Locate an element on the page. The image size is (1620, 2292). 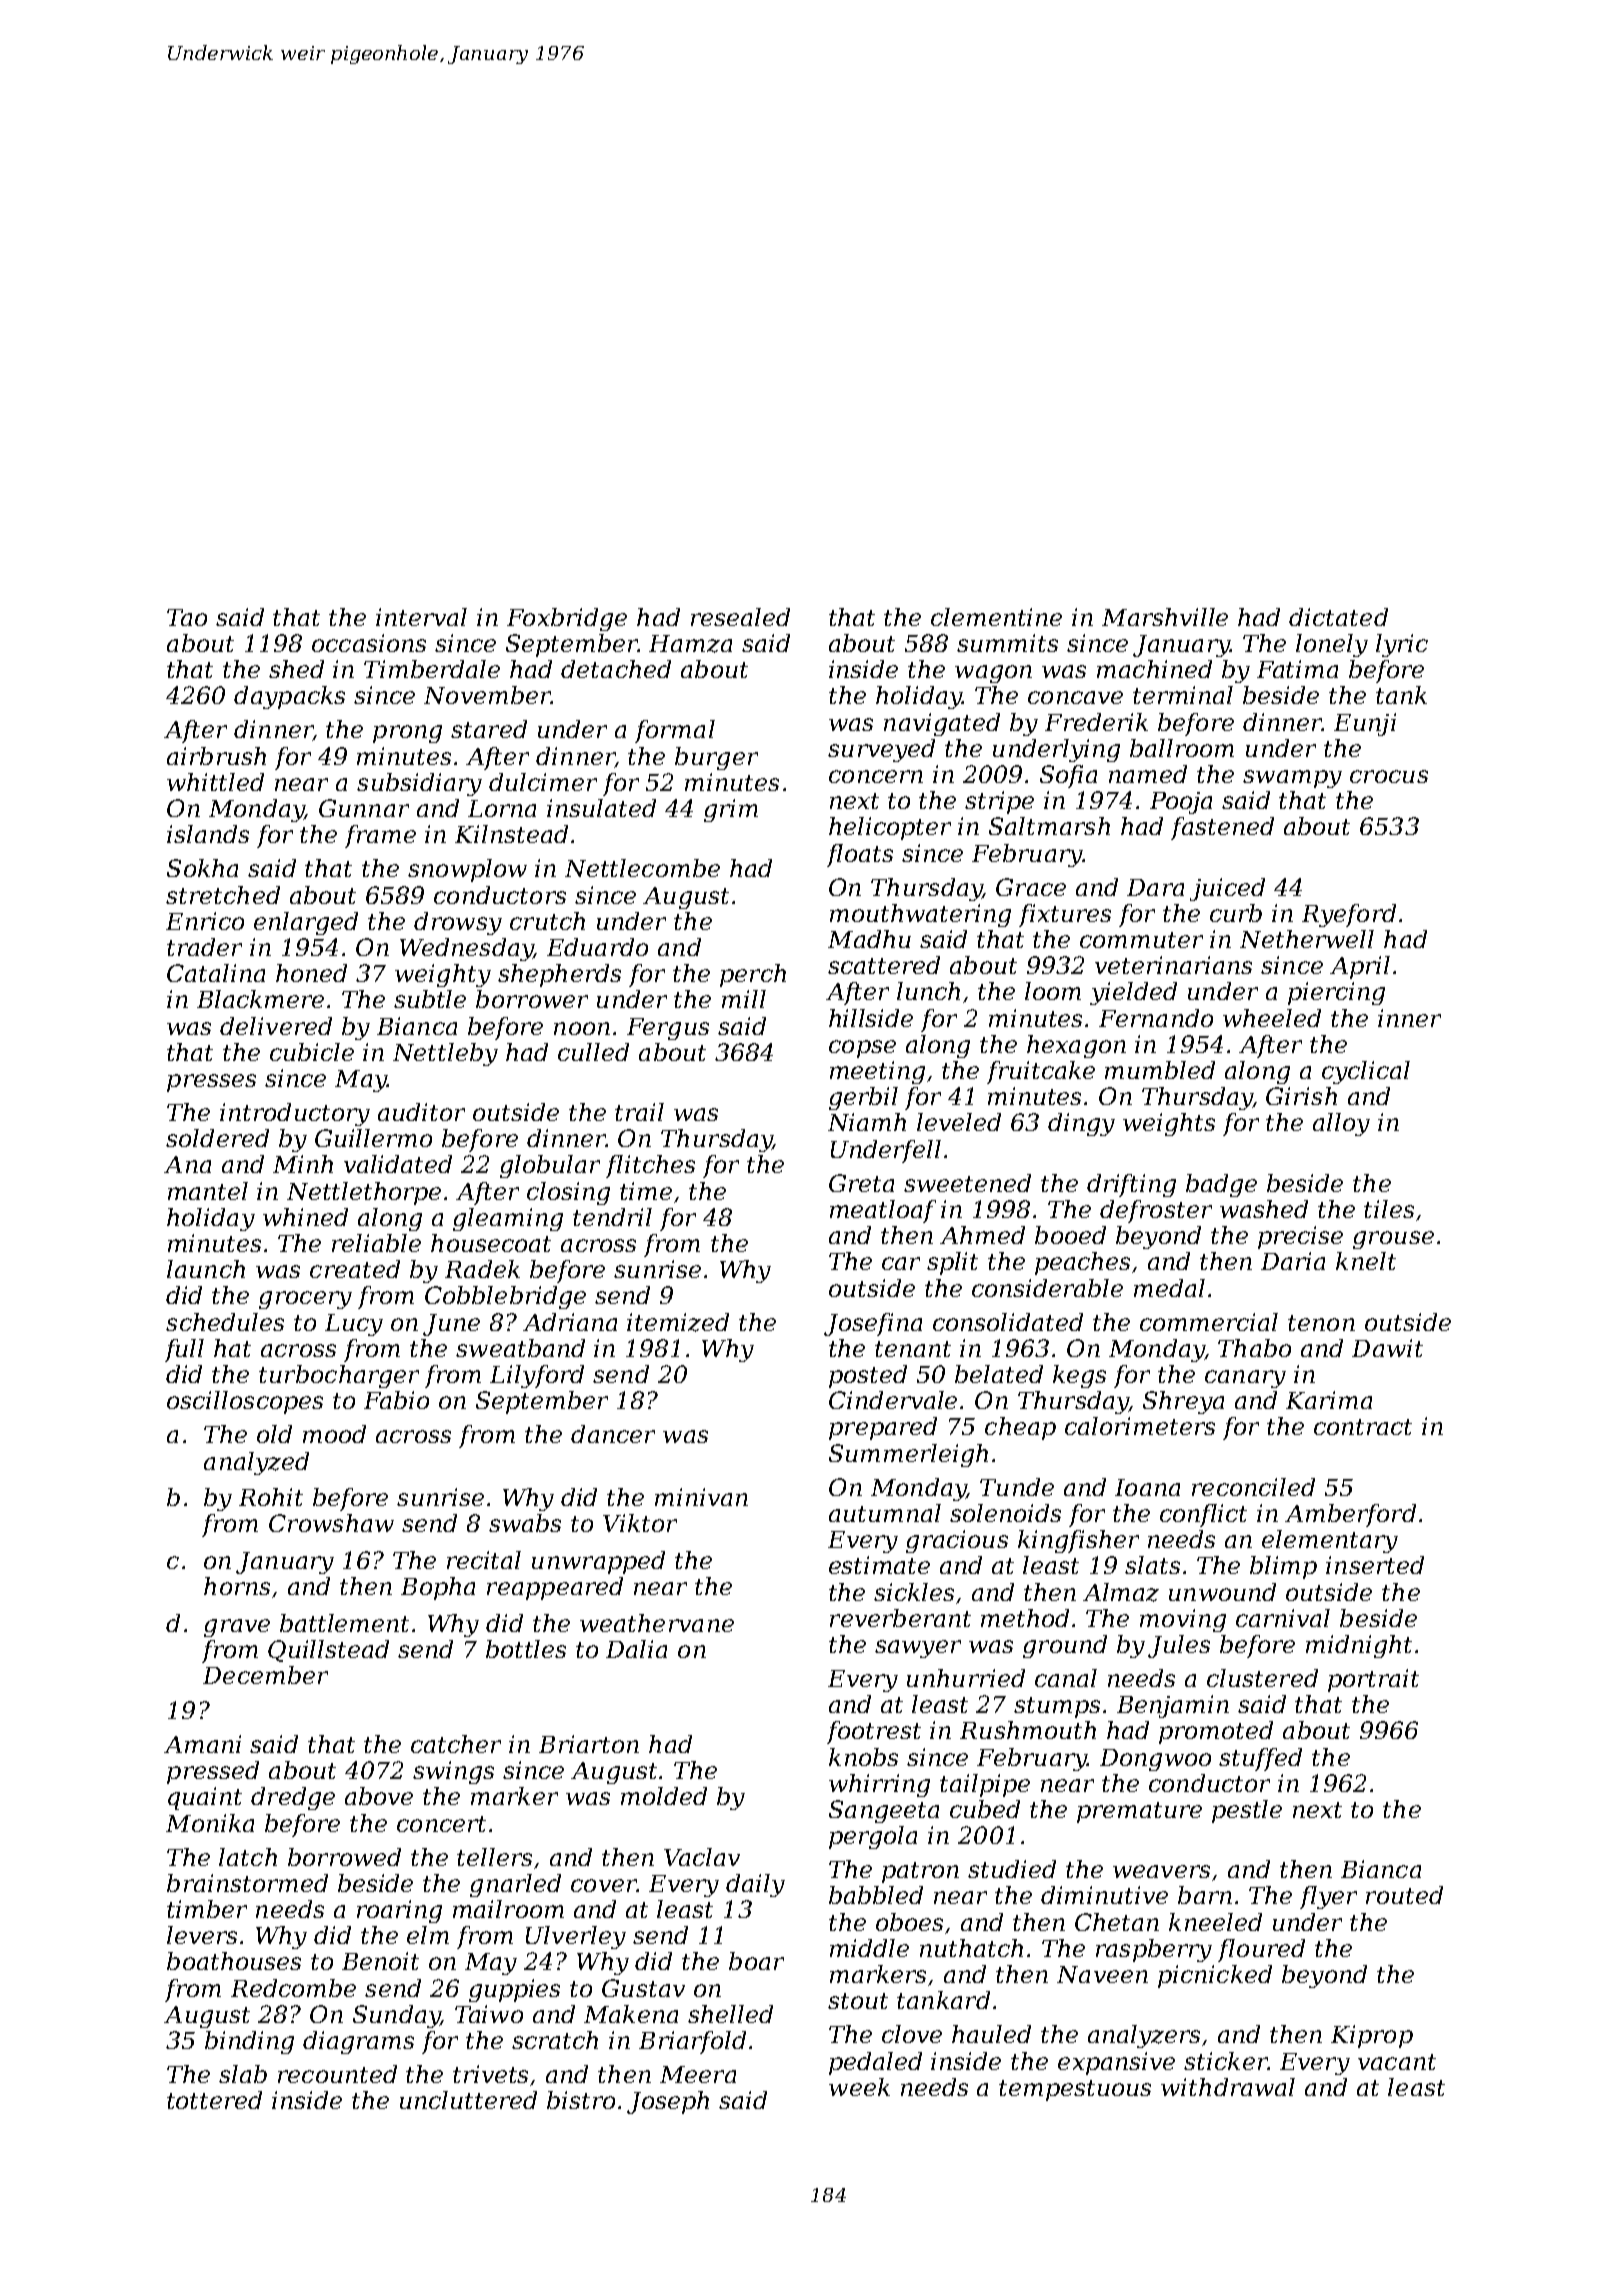
Marshville is located at coordinates (1165, 617).
